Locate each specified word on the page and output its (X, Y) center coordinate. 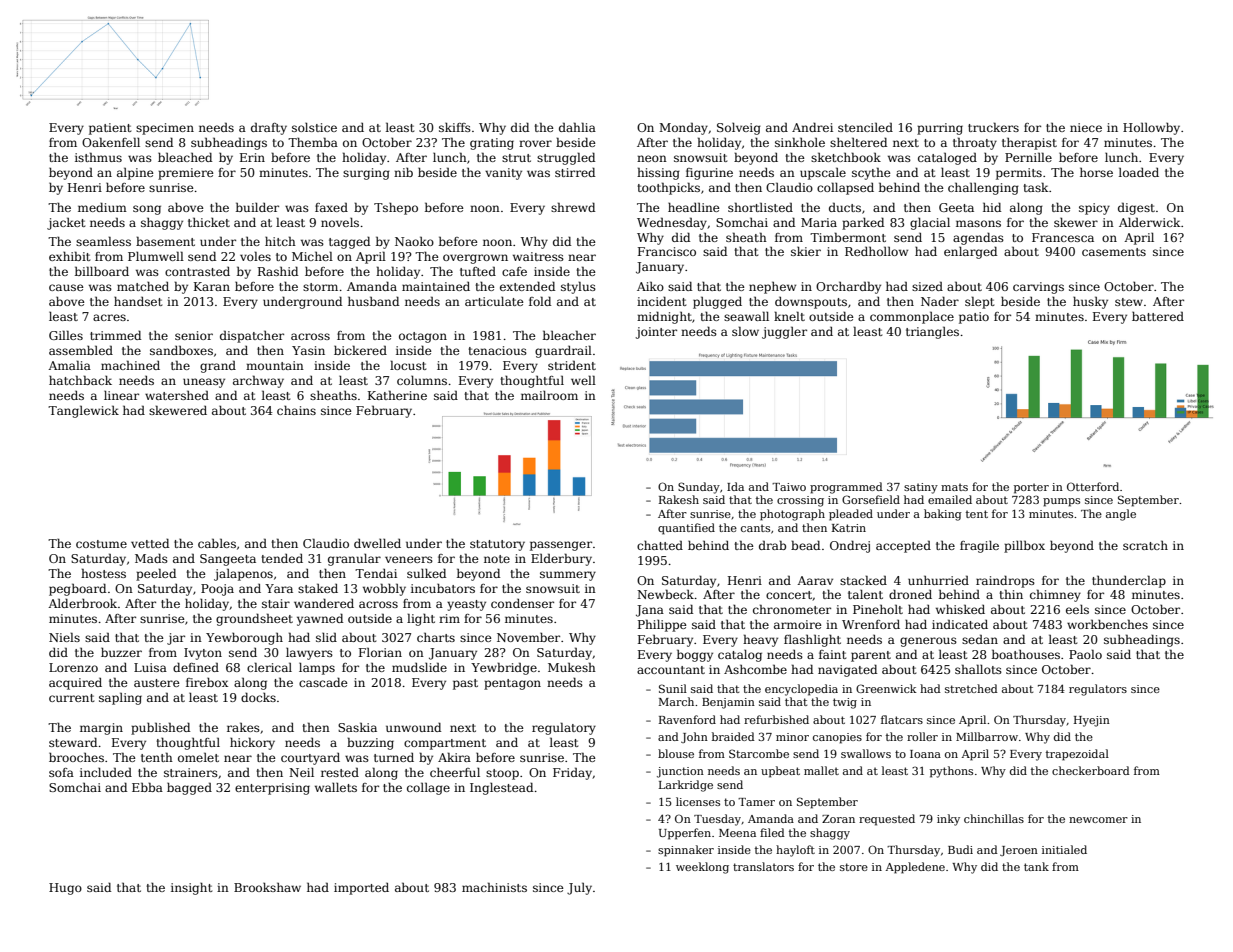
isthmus (98, 157)
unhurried (938, 580)
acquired (75, 684)
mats (954, 487)
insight (191, 888)
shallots (978, 669)
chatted (660, 545)
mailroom (549, 395)
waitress (538, 256)
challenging (983, 188)
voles (255, 256)
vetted (150, 543)
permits (1019, 174)
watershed (177, 395)
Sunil (673, 688)
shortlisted (760, 207)
